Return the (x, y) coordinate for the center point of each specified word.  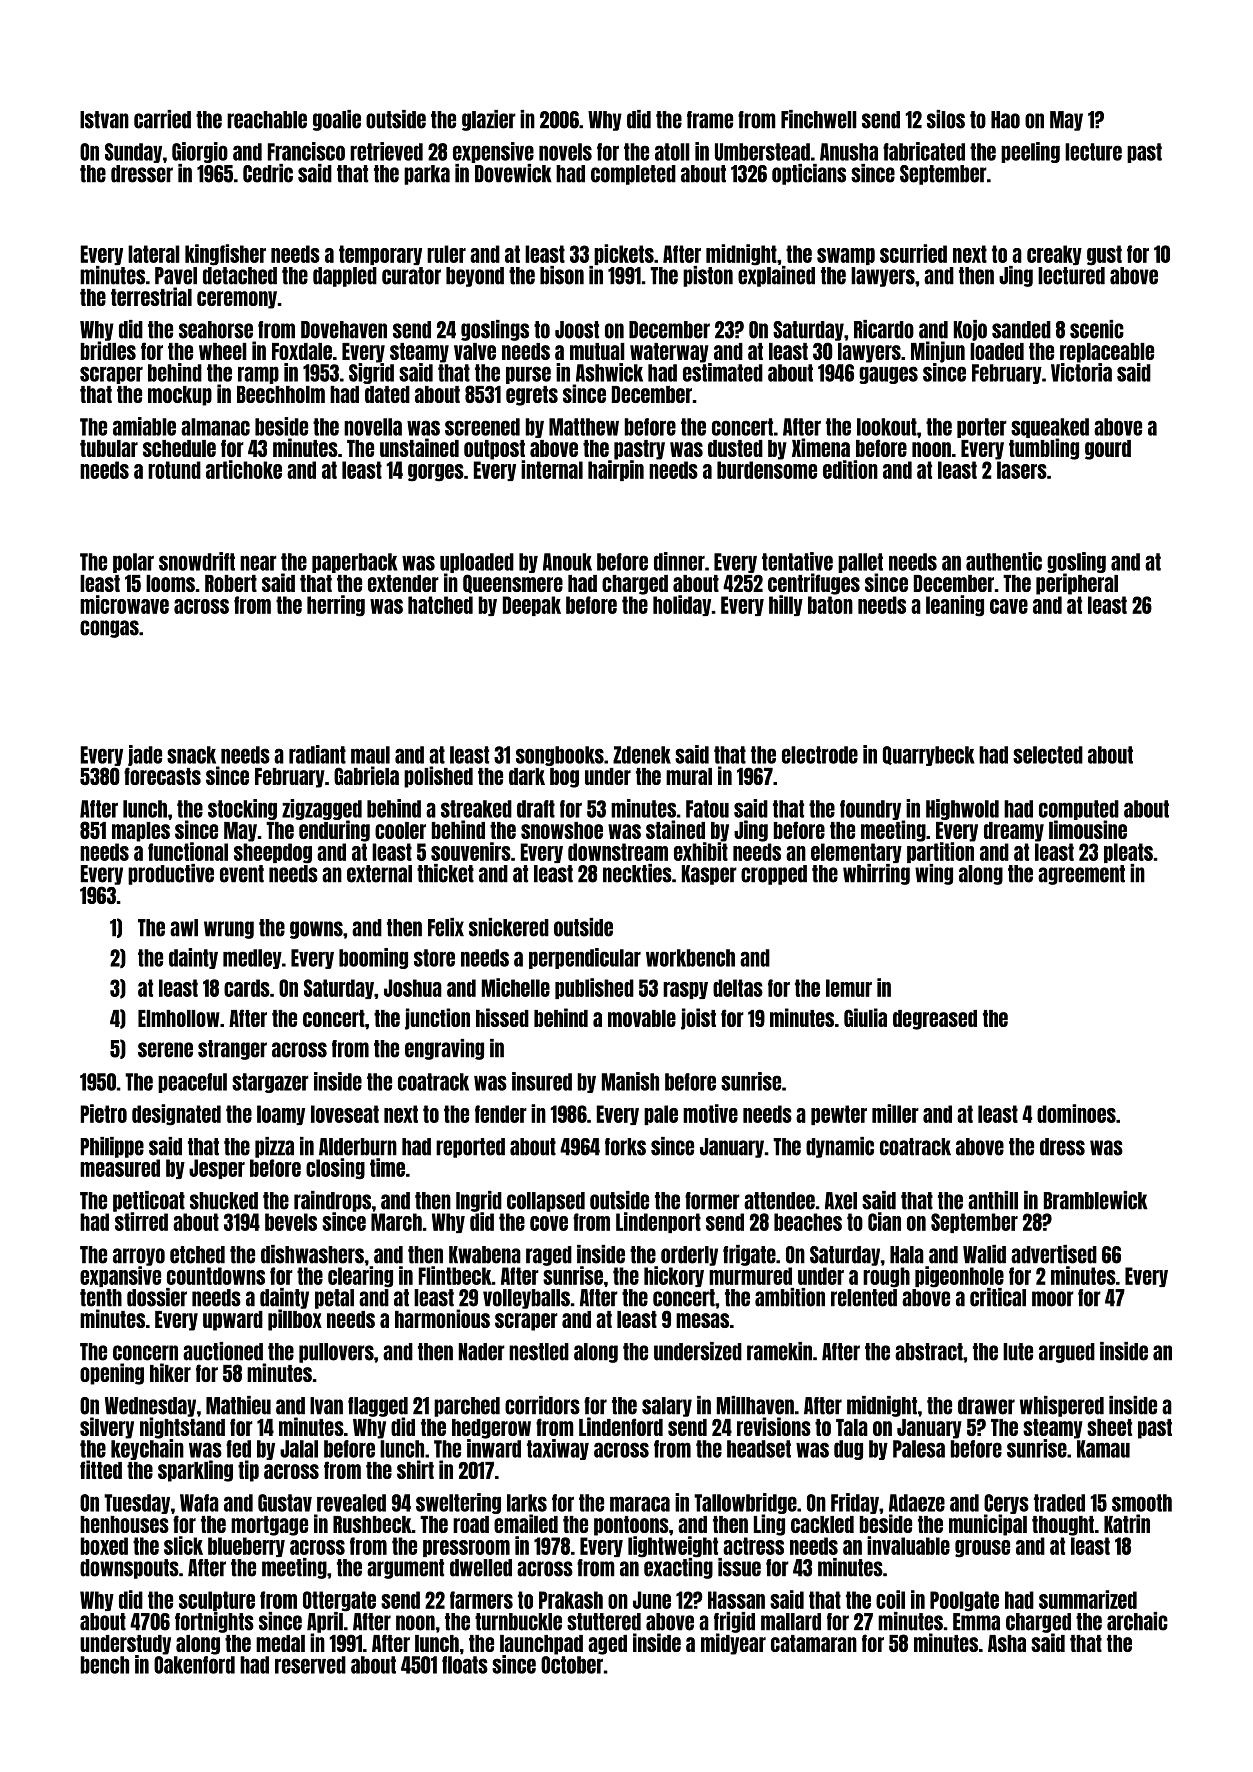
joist (698, 1019)
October (572, 1665)
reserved (310, 1665)
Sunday (133, 153)
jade (145, 755)
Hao (1005, 120)
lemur (849, 988)
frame (710, 120)
